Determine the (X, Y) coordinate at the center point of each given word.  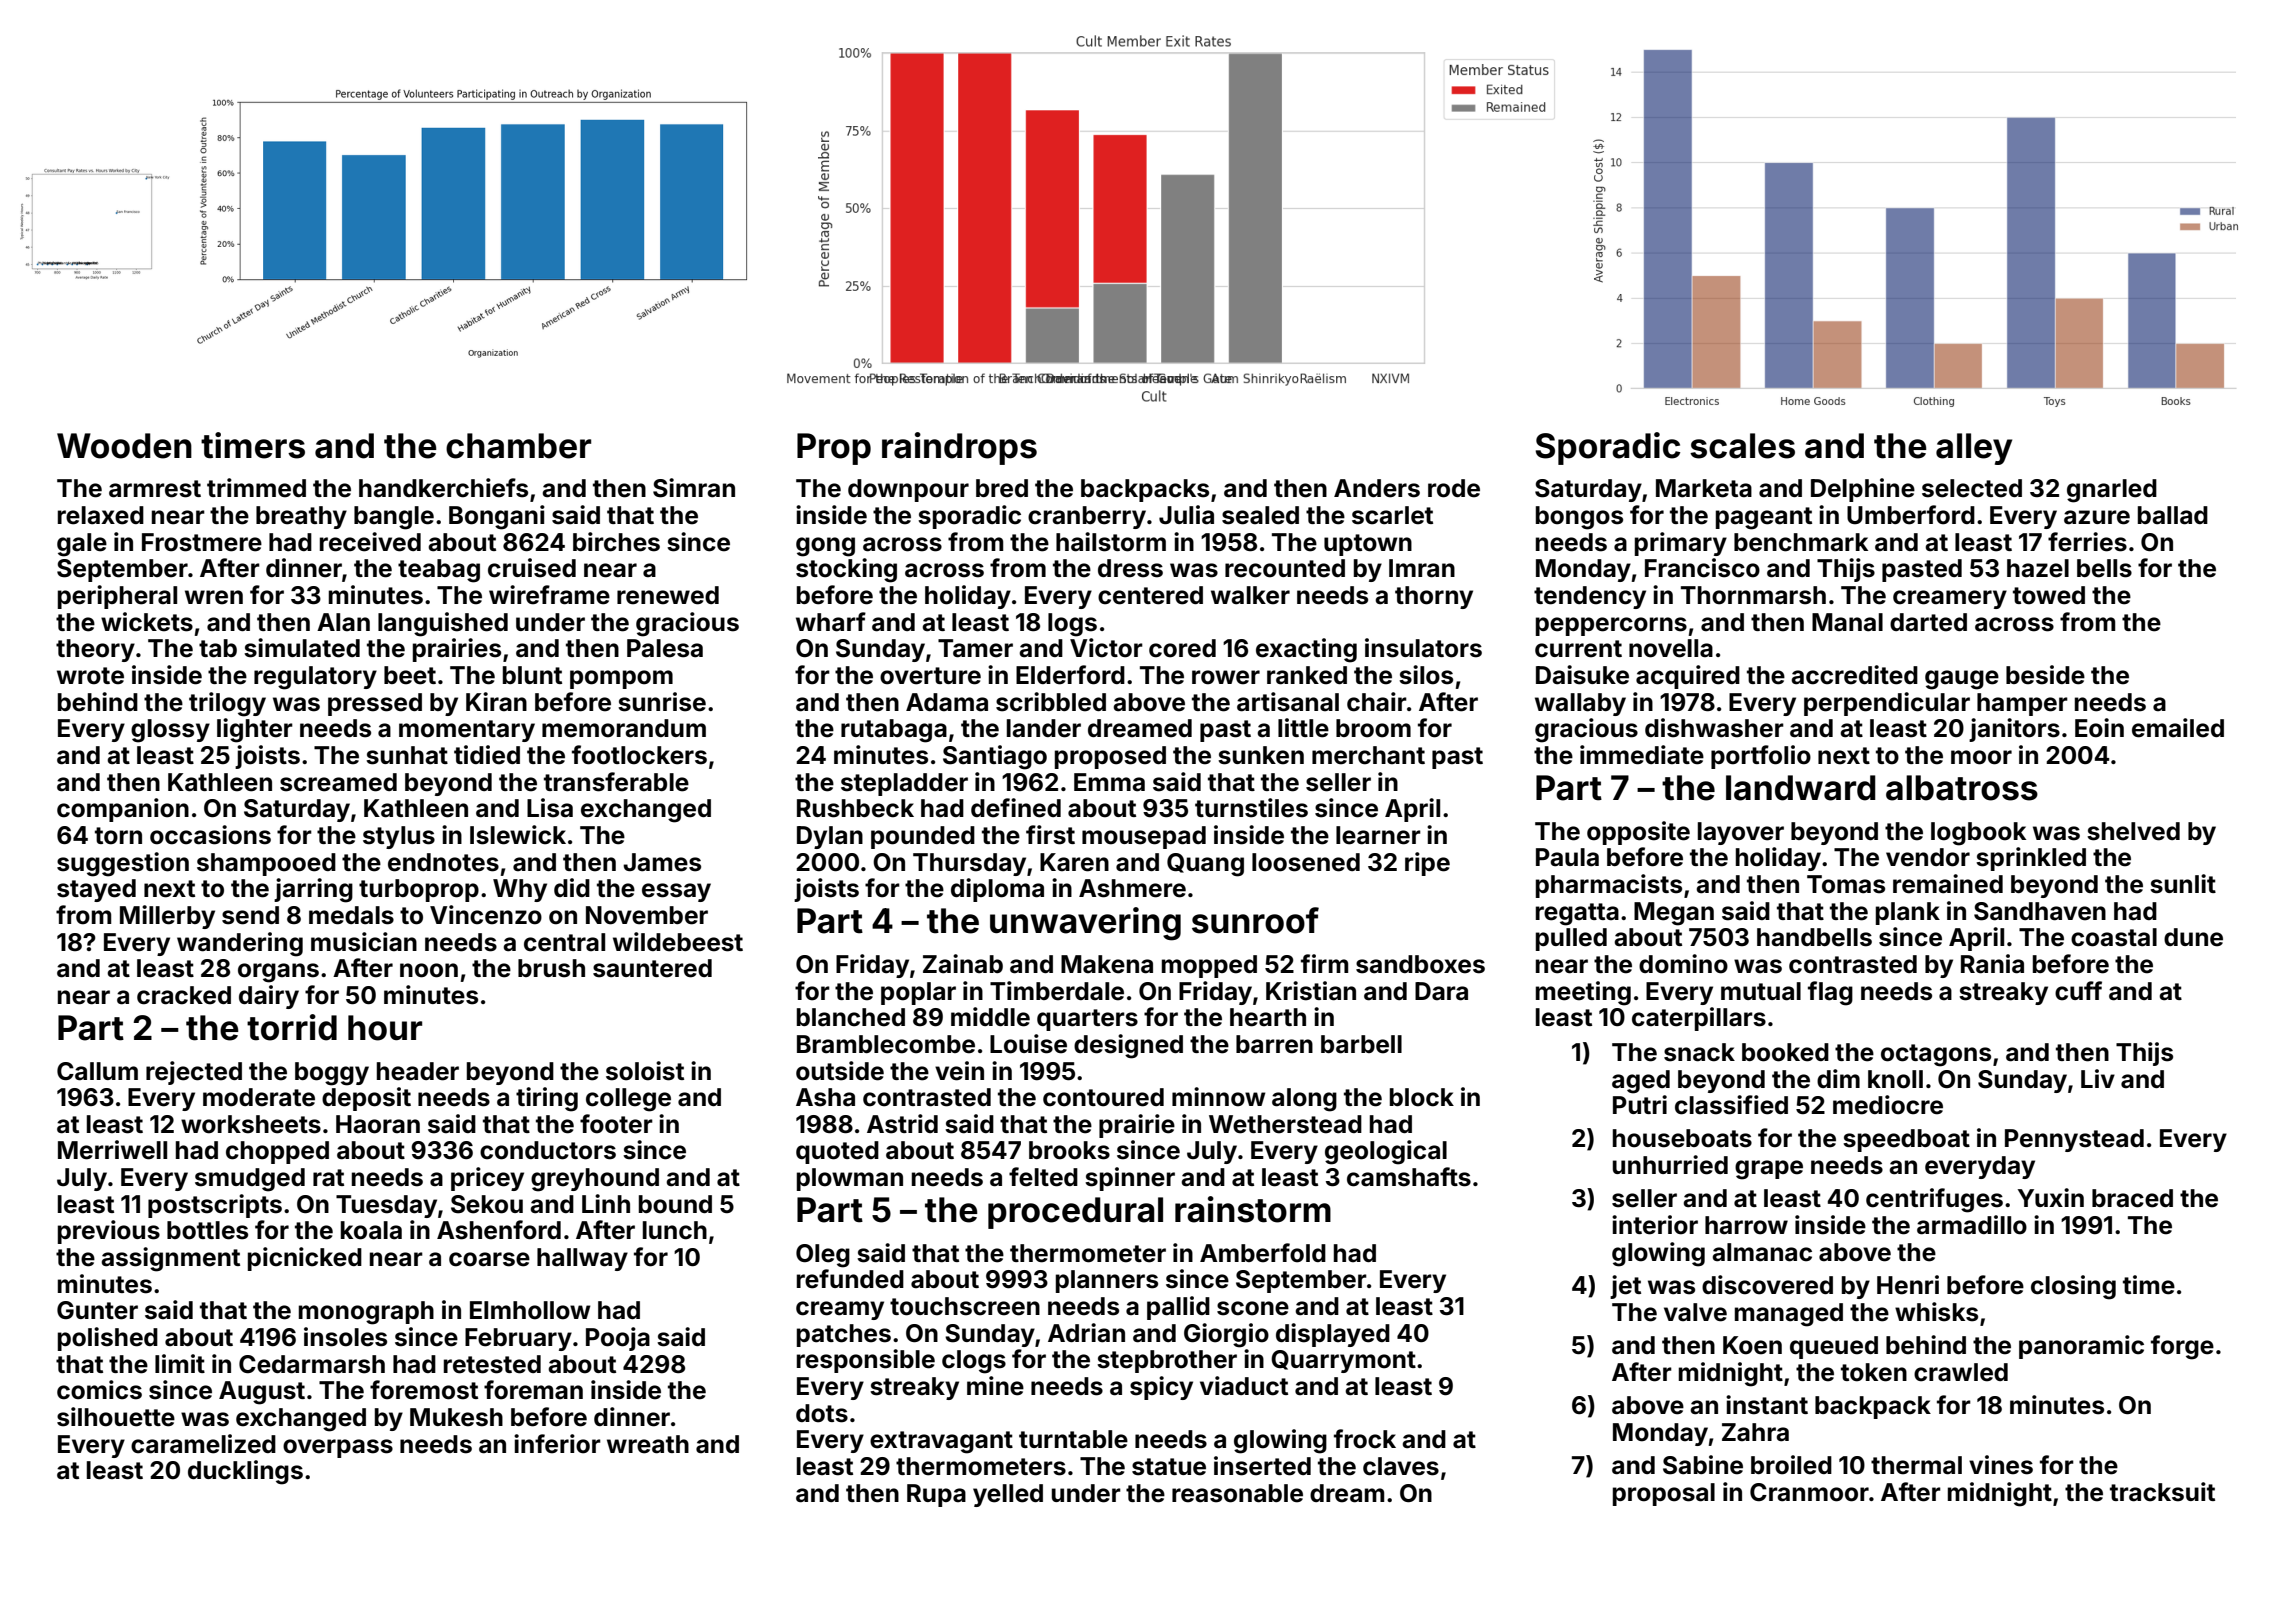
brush (551, 968)
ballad (2173, 515)
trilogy (227, 704)
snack (1699, 1052)
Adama (947, 702)
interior (1655, 1225)
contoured (1103, 1097)
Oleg (823, 1256)
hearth (1268, 1017)
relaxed (101, 515)
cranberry (1087, 517)
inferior (557, 1444)
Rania (1992, 964)
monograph (366, 1313)
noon (429, 970)
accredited (1854, 675)
